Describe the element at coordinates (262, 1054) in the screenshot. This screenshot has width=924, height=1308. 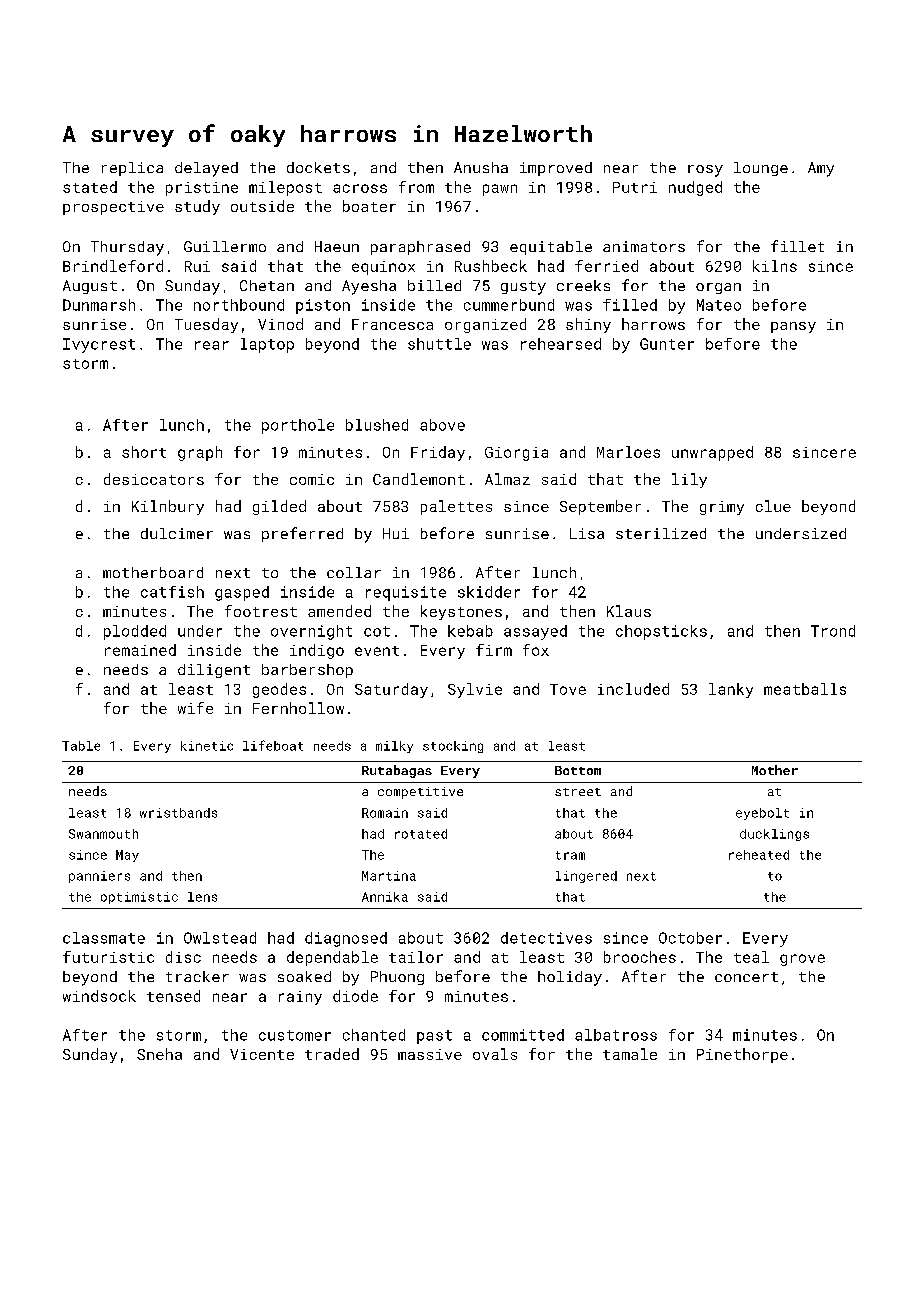
I see `Vicente` at that location.
